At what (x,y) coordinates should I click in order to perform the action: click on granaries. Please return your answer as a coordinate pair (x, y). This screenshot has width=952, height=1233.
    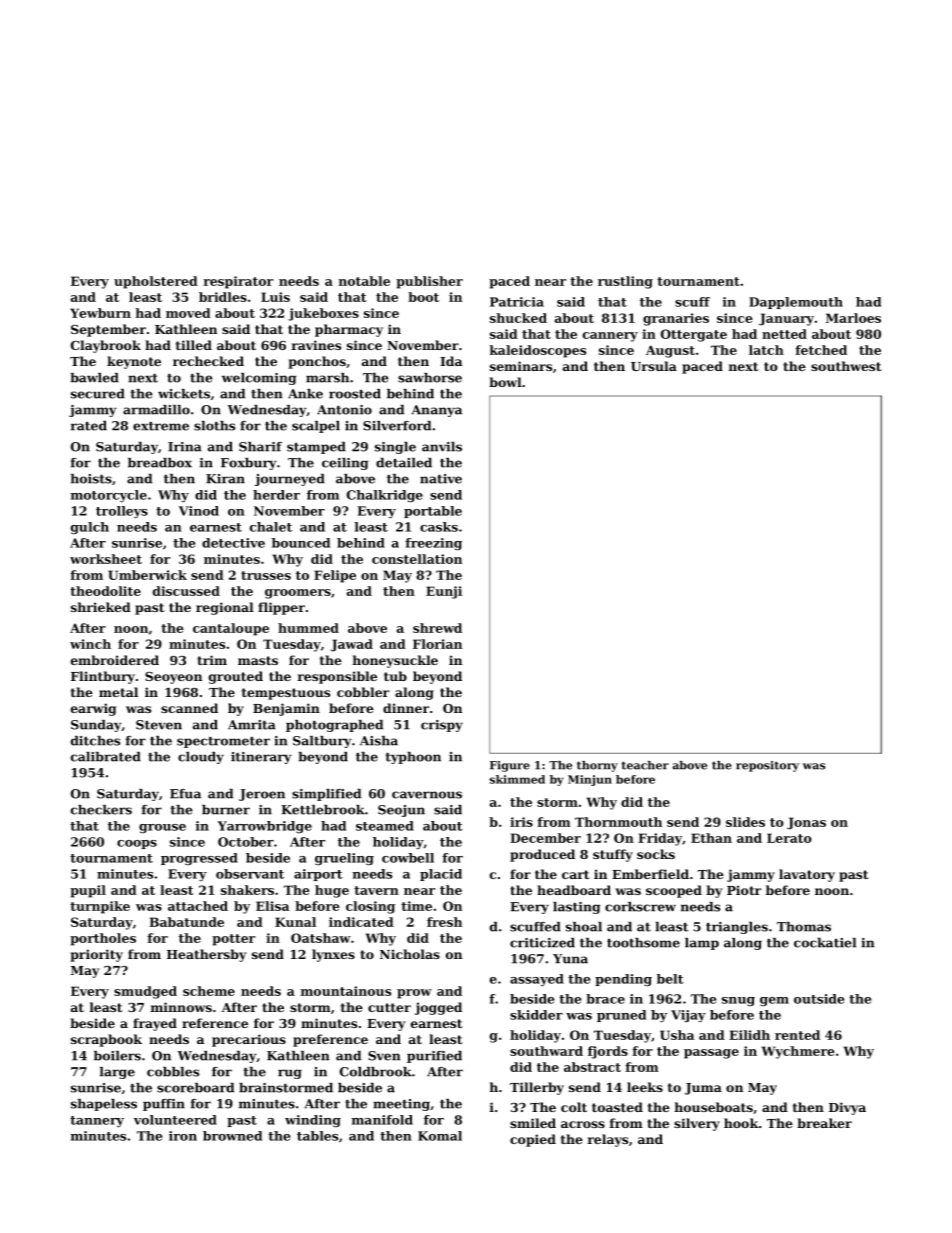
    Looking at the image, I should click on (676, 319).
